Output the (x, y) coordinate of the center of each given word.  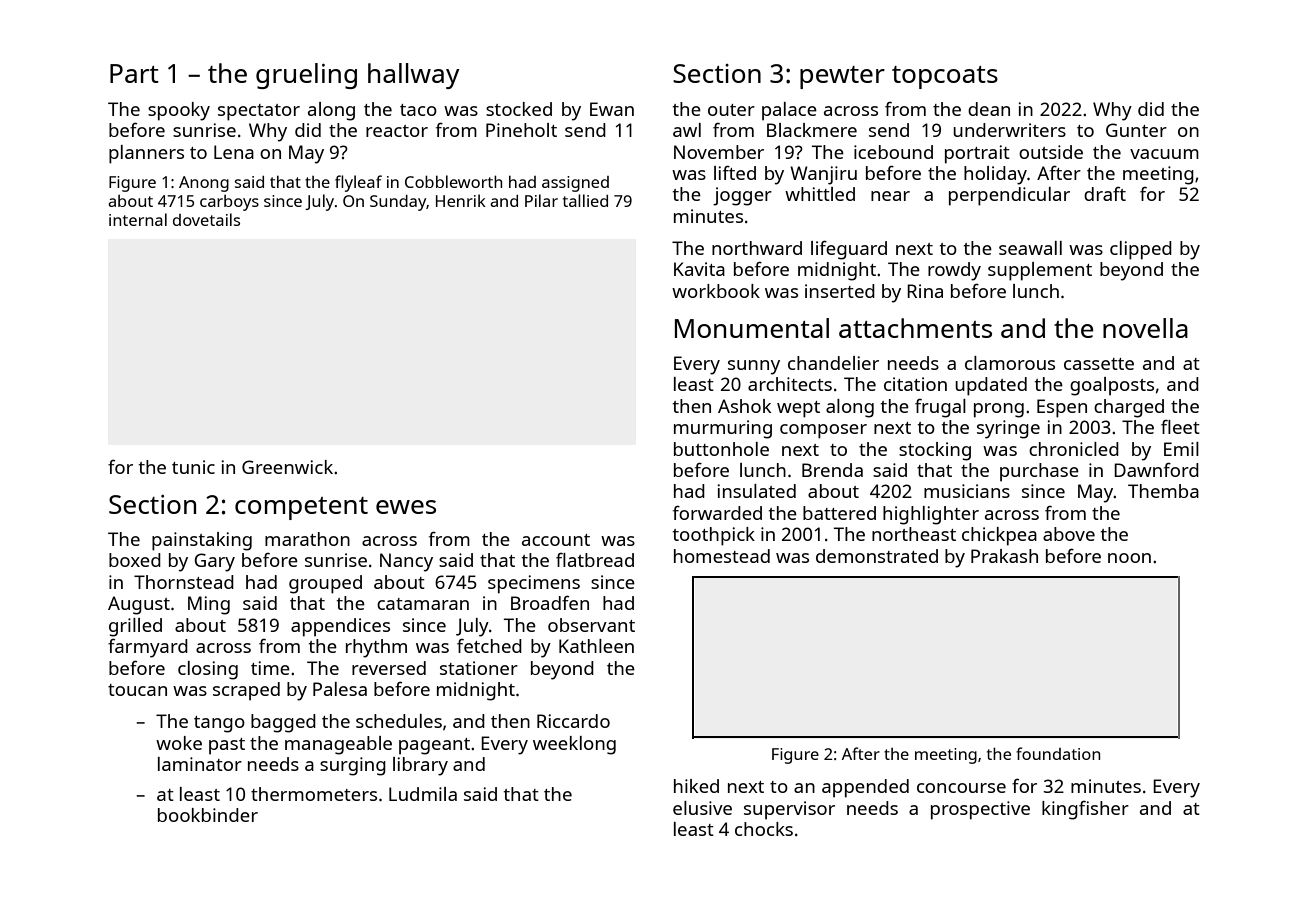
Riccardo (573, 721)
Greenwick (287, 467)
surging (353, 766)
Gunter (1136, 130)
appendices (340, 627)
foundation (1058, 753)
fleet (1180, 427)
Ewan (612, 109)
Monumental (752, 328)
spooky (179, 111)
